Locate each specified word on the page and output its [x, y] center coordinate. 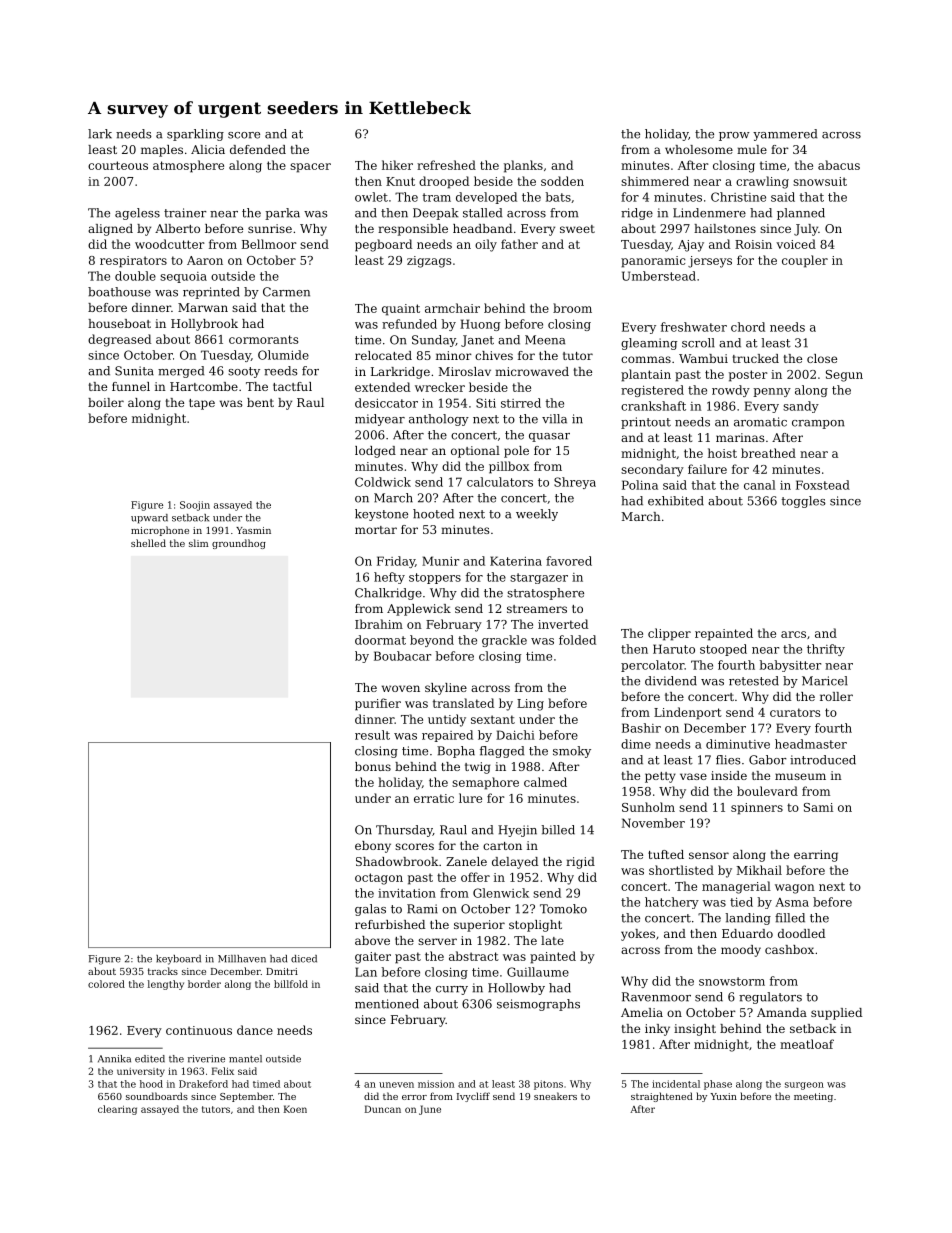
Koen [295, 1109]
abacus [839, 165]
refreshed [446, 165]
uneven [396, 1085]
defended [258, 149]
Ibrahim [379, 624]
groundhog [239, 544]
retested [754, 681]
